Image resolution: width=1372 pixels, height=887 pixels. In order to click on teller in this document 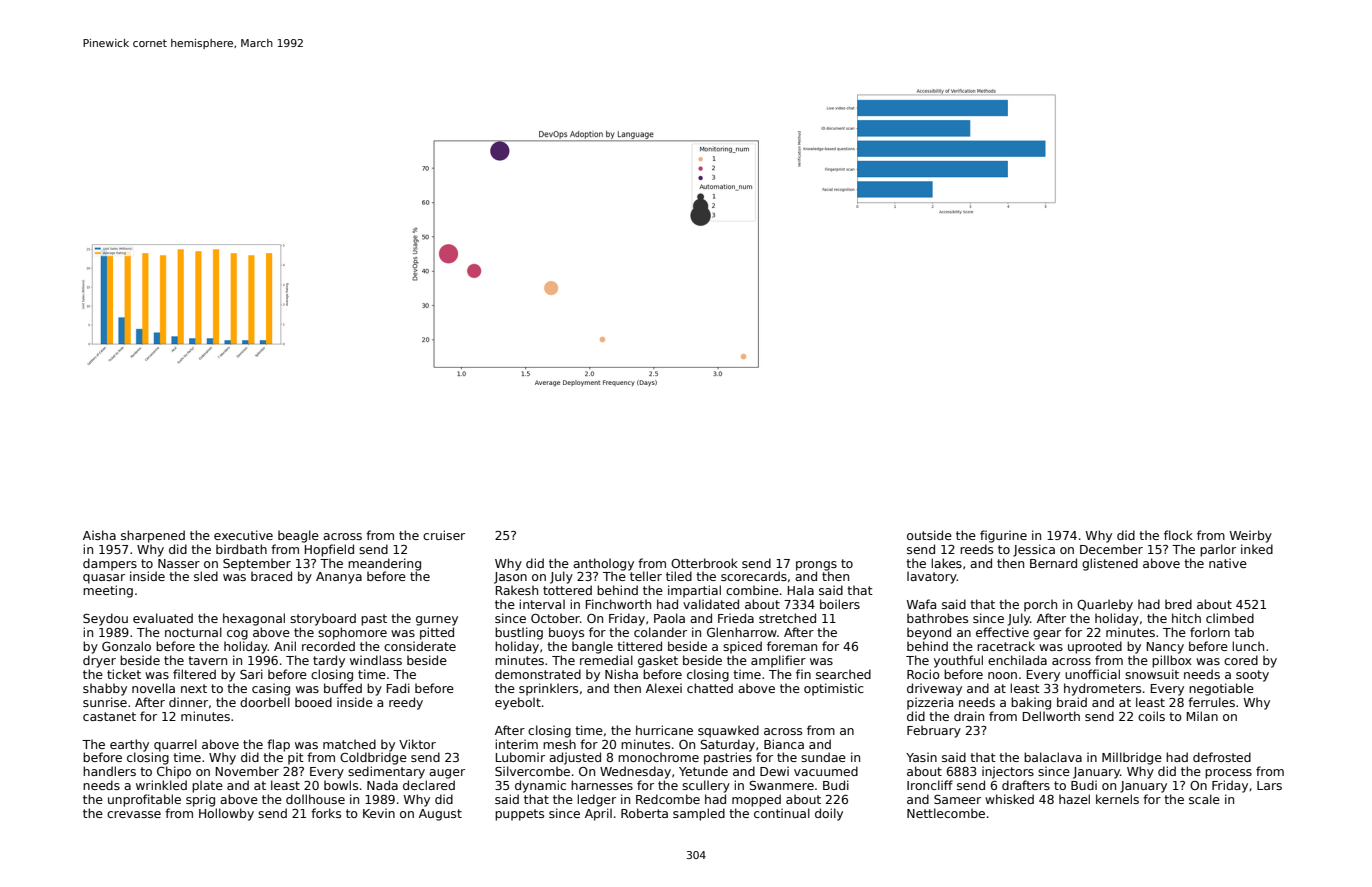, I will do `click(646, 576)`.
